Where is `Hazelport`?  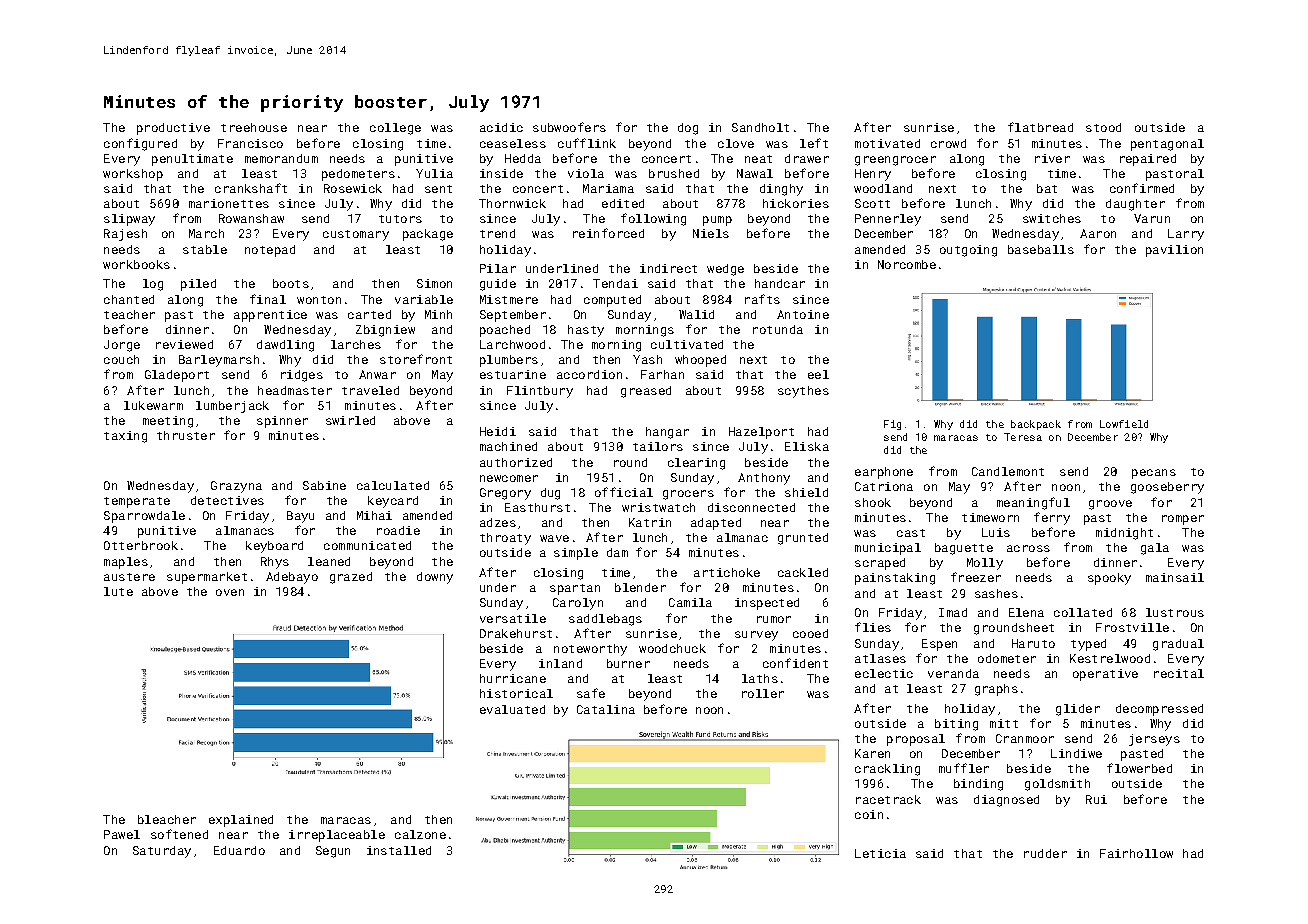
Hazelport is located at coordinates (761, 433).
